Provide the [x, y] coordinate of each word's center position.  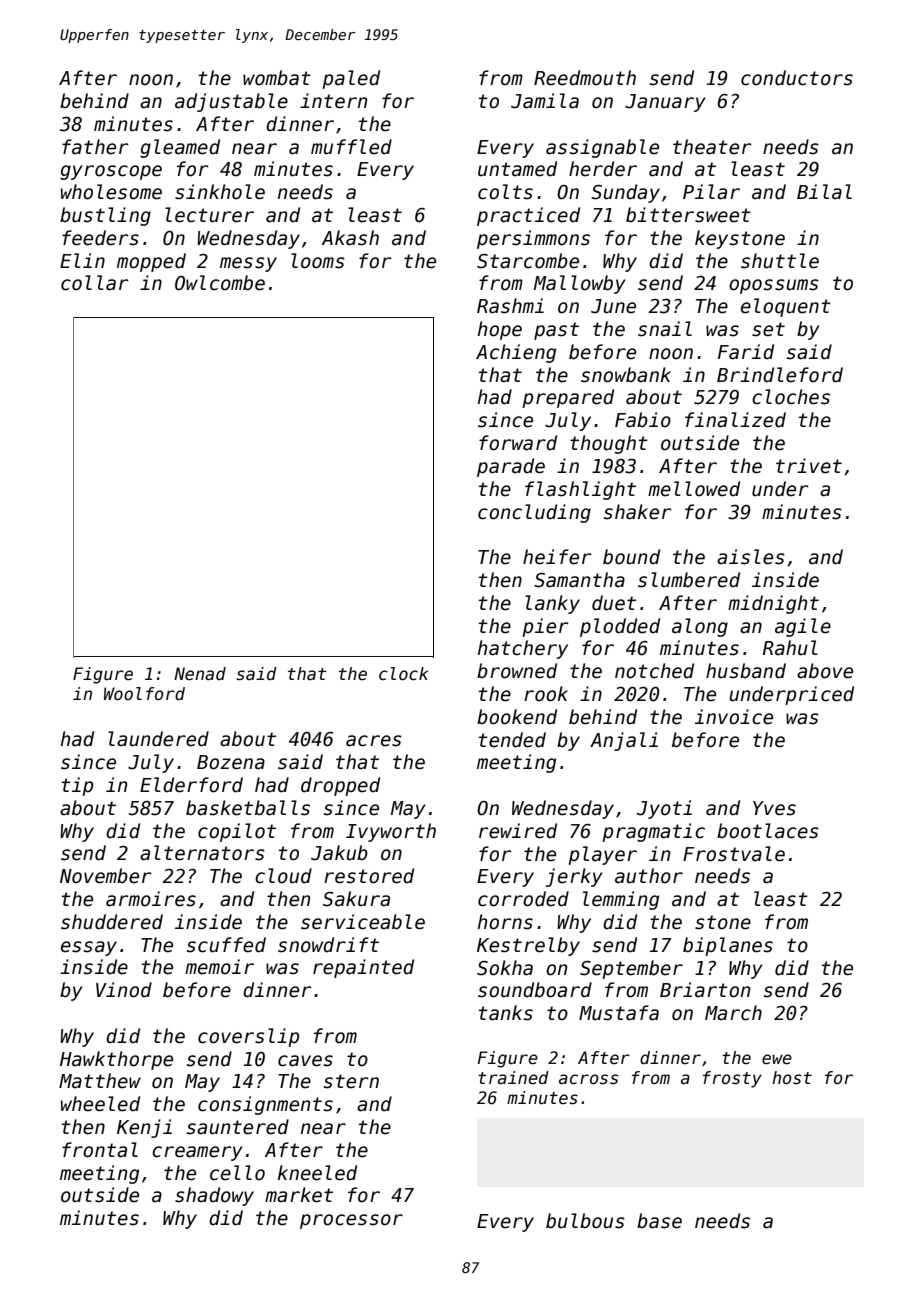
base [659, 1221]
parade [511, 467]
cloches [791, 397]
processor [351, 1221]
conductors [797, 78]
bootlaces [768, 831]
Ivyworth [391, 832]
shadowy [214, 1196]
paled [351, 79]
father [95, 147]
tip [77, 786]
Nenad [200, 674]
